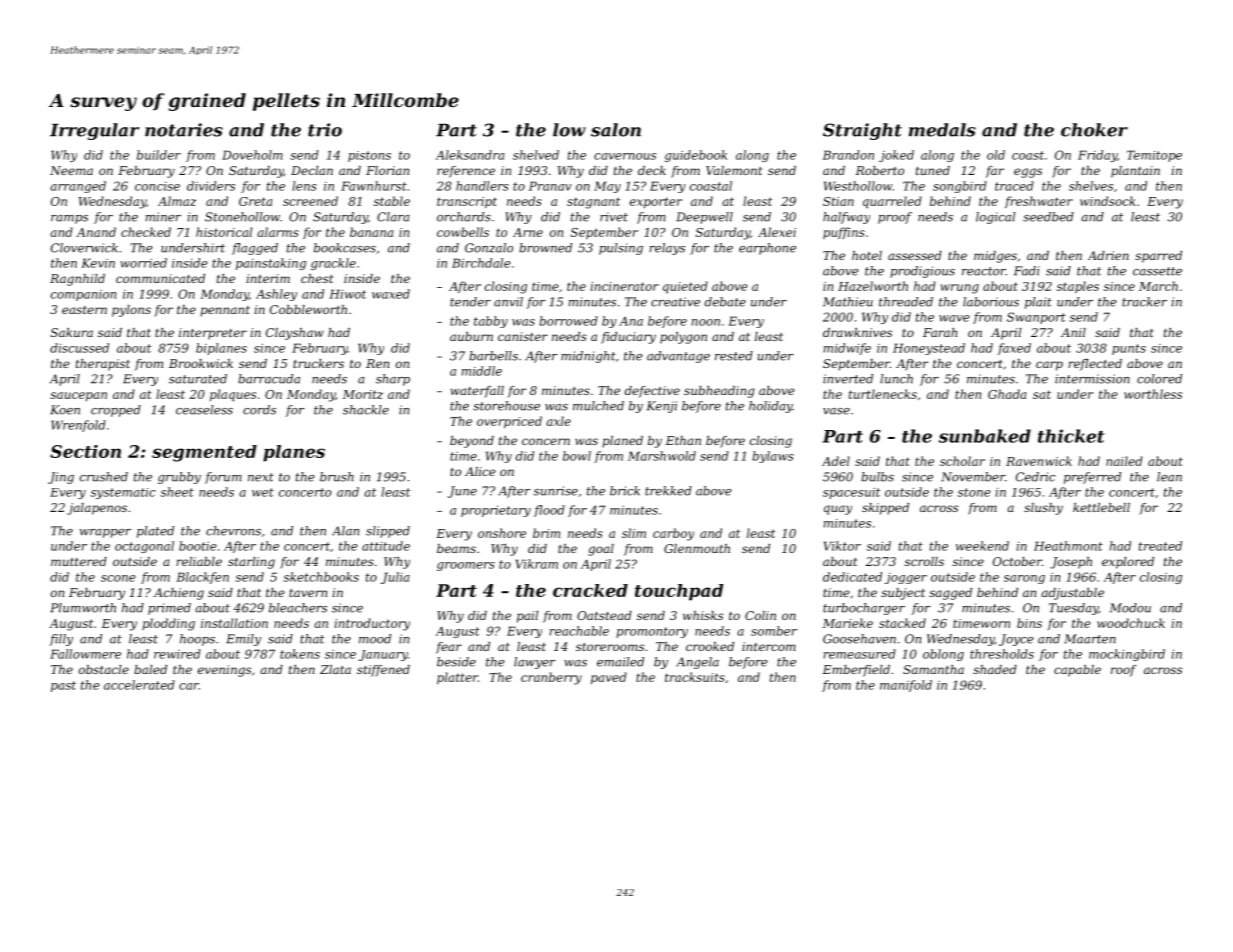  Describe the element at coordinates (94, 131) in the screenshot. I see `Irregular` at that location.
